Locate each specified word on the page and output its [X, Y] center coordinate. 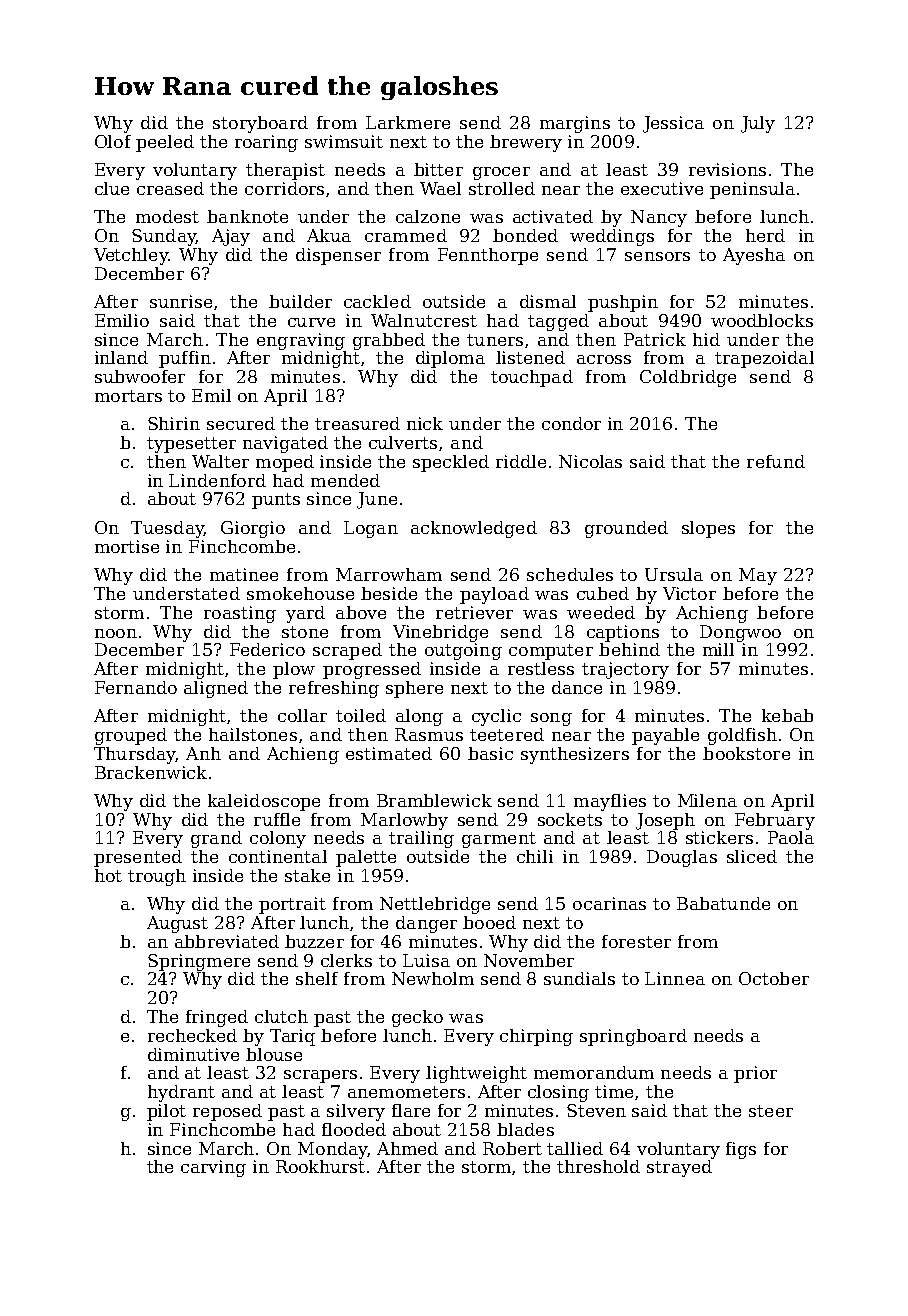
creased [170, 188]
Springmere [199, 962]
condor [571, 423]
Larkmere [408, 122]
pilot [166, 1112]
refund [776, 461]
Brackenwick [151, 772]
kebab [787, 715]
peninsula [752, 190]
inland [121, 357]
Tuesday [167, 529]
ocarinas [609, 903]
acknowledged [474, 529]
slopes [708, 529]
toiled [361, 715]
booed [489, 922]
